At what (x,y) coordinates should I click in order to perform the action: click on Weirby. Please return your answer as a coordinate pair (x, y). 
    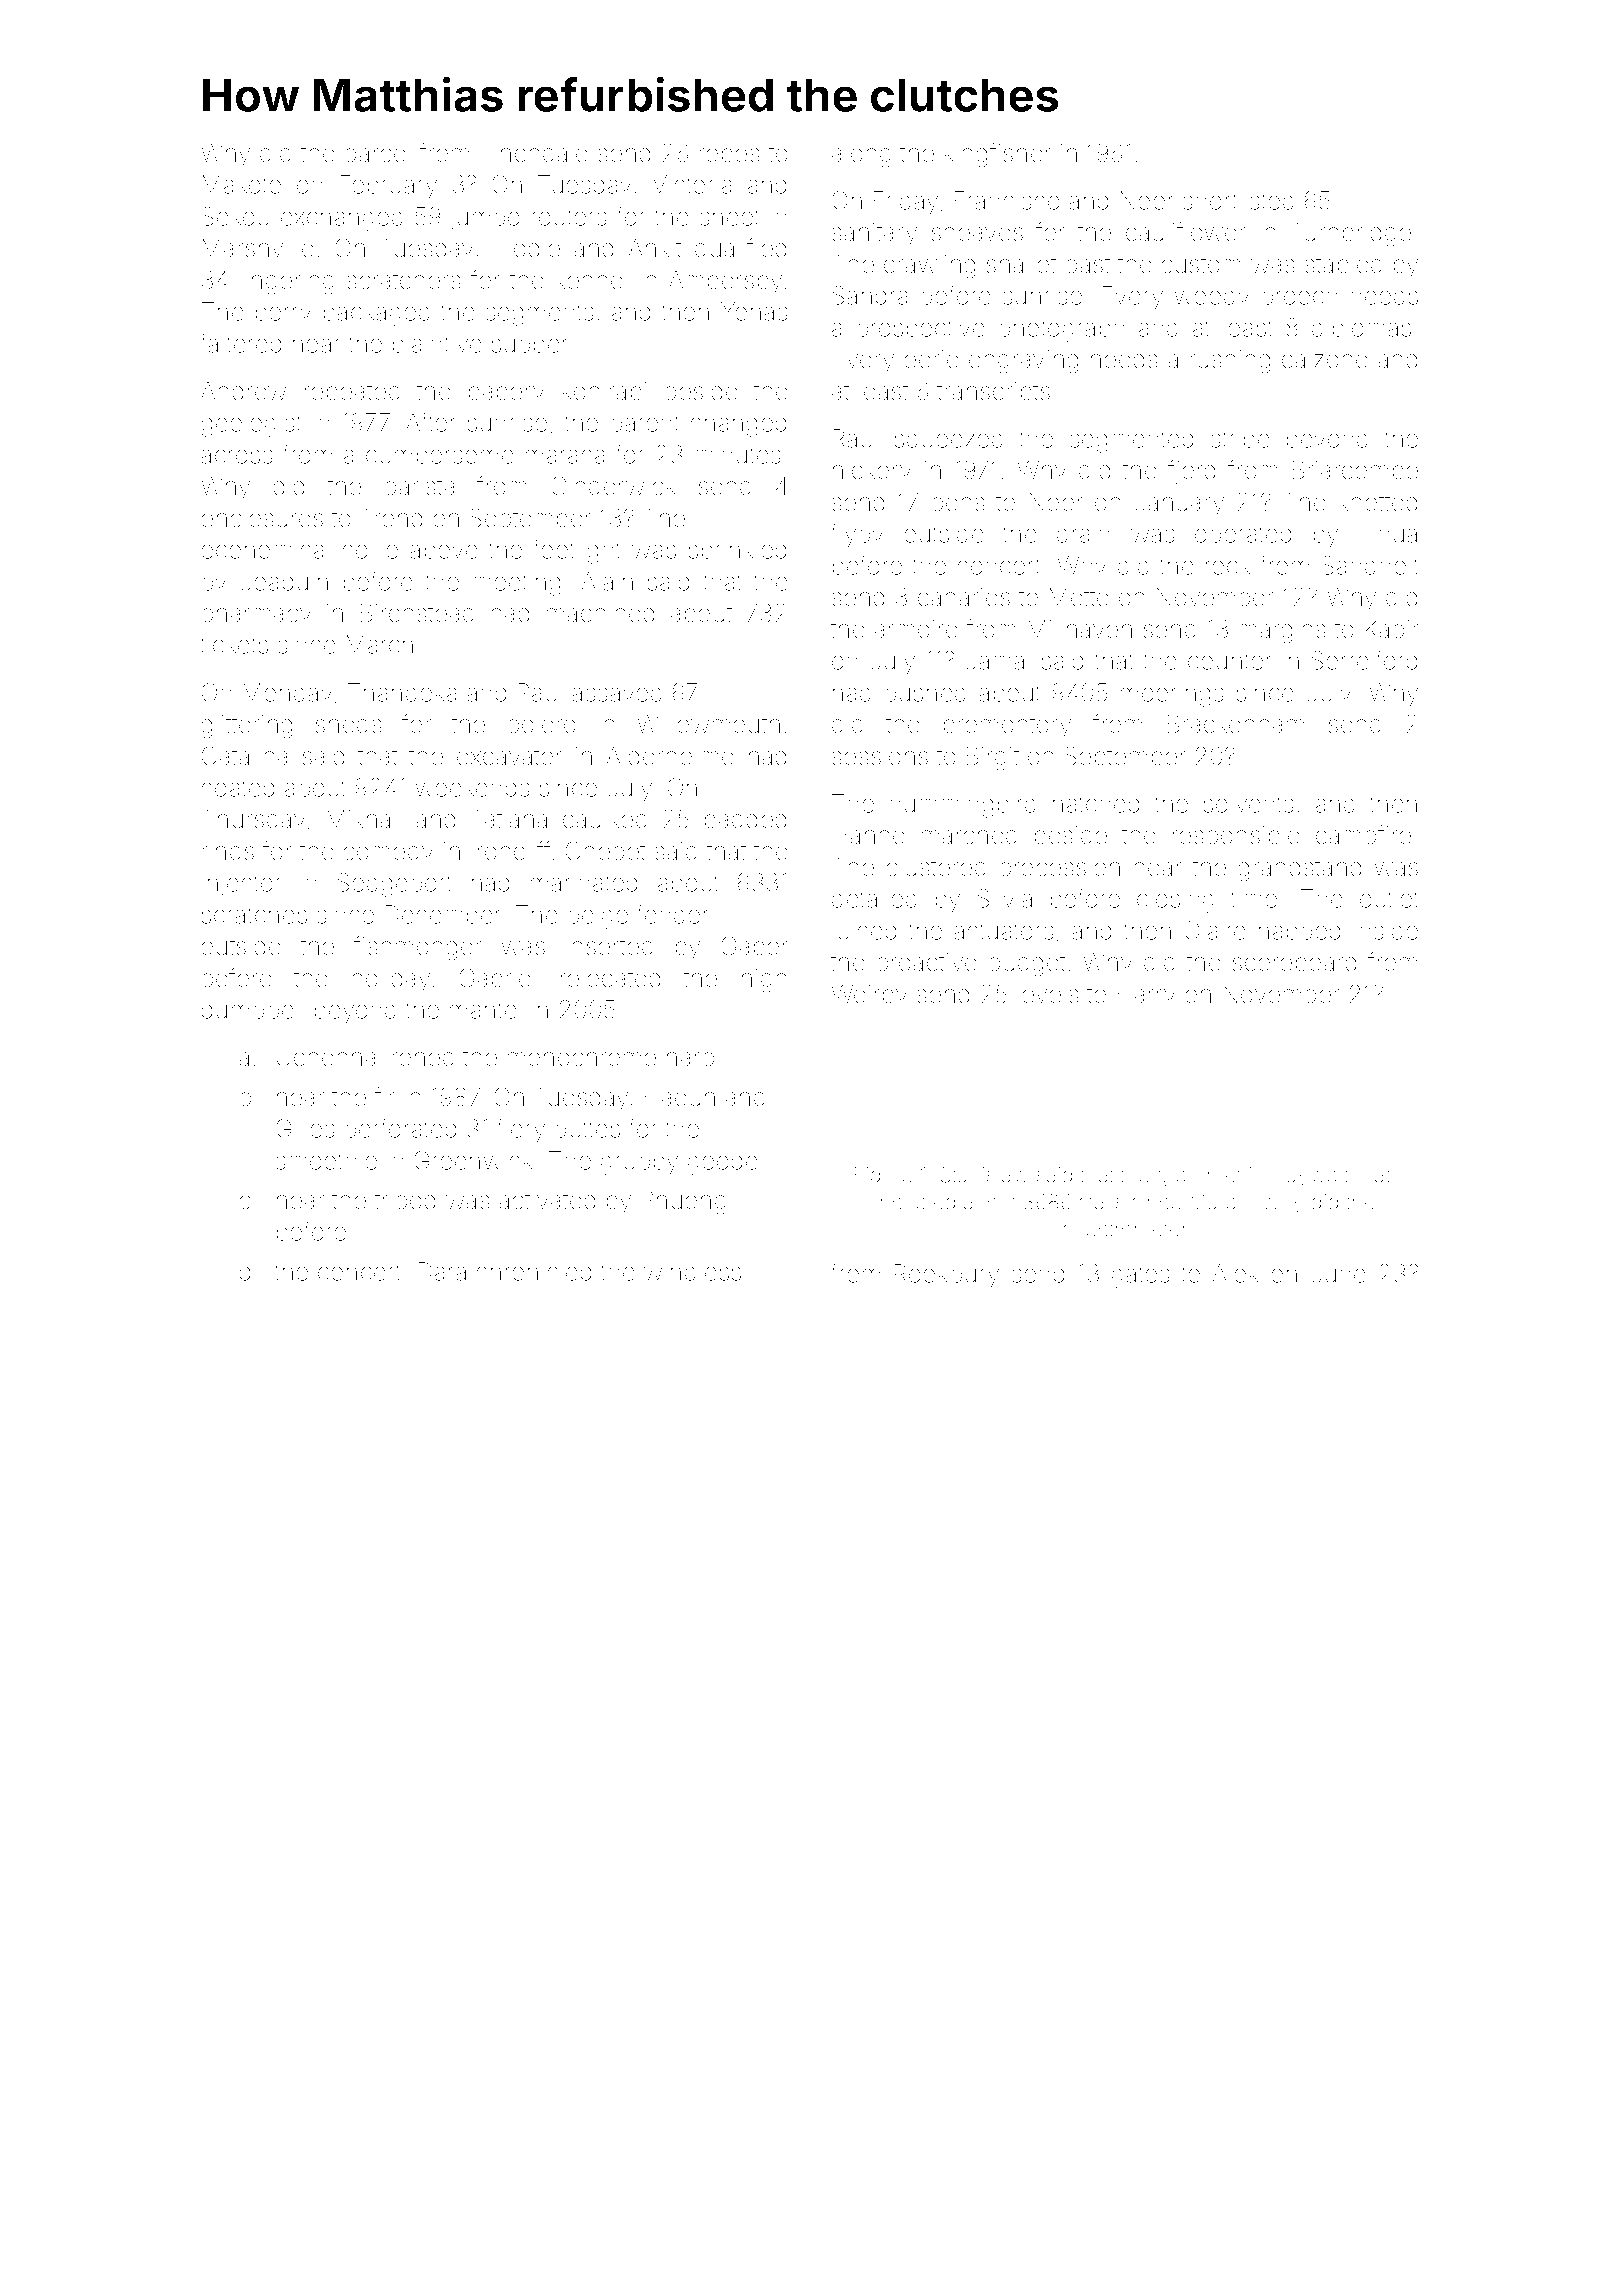
    Looking at the image, I should click on (869, 996).
